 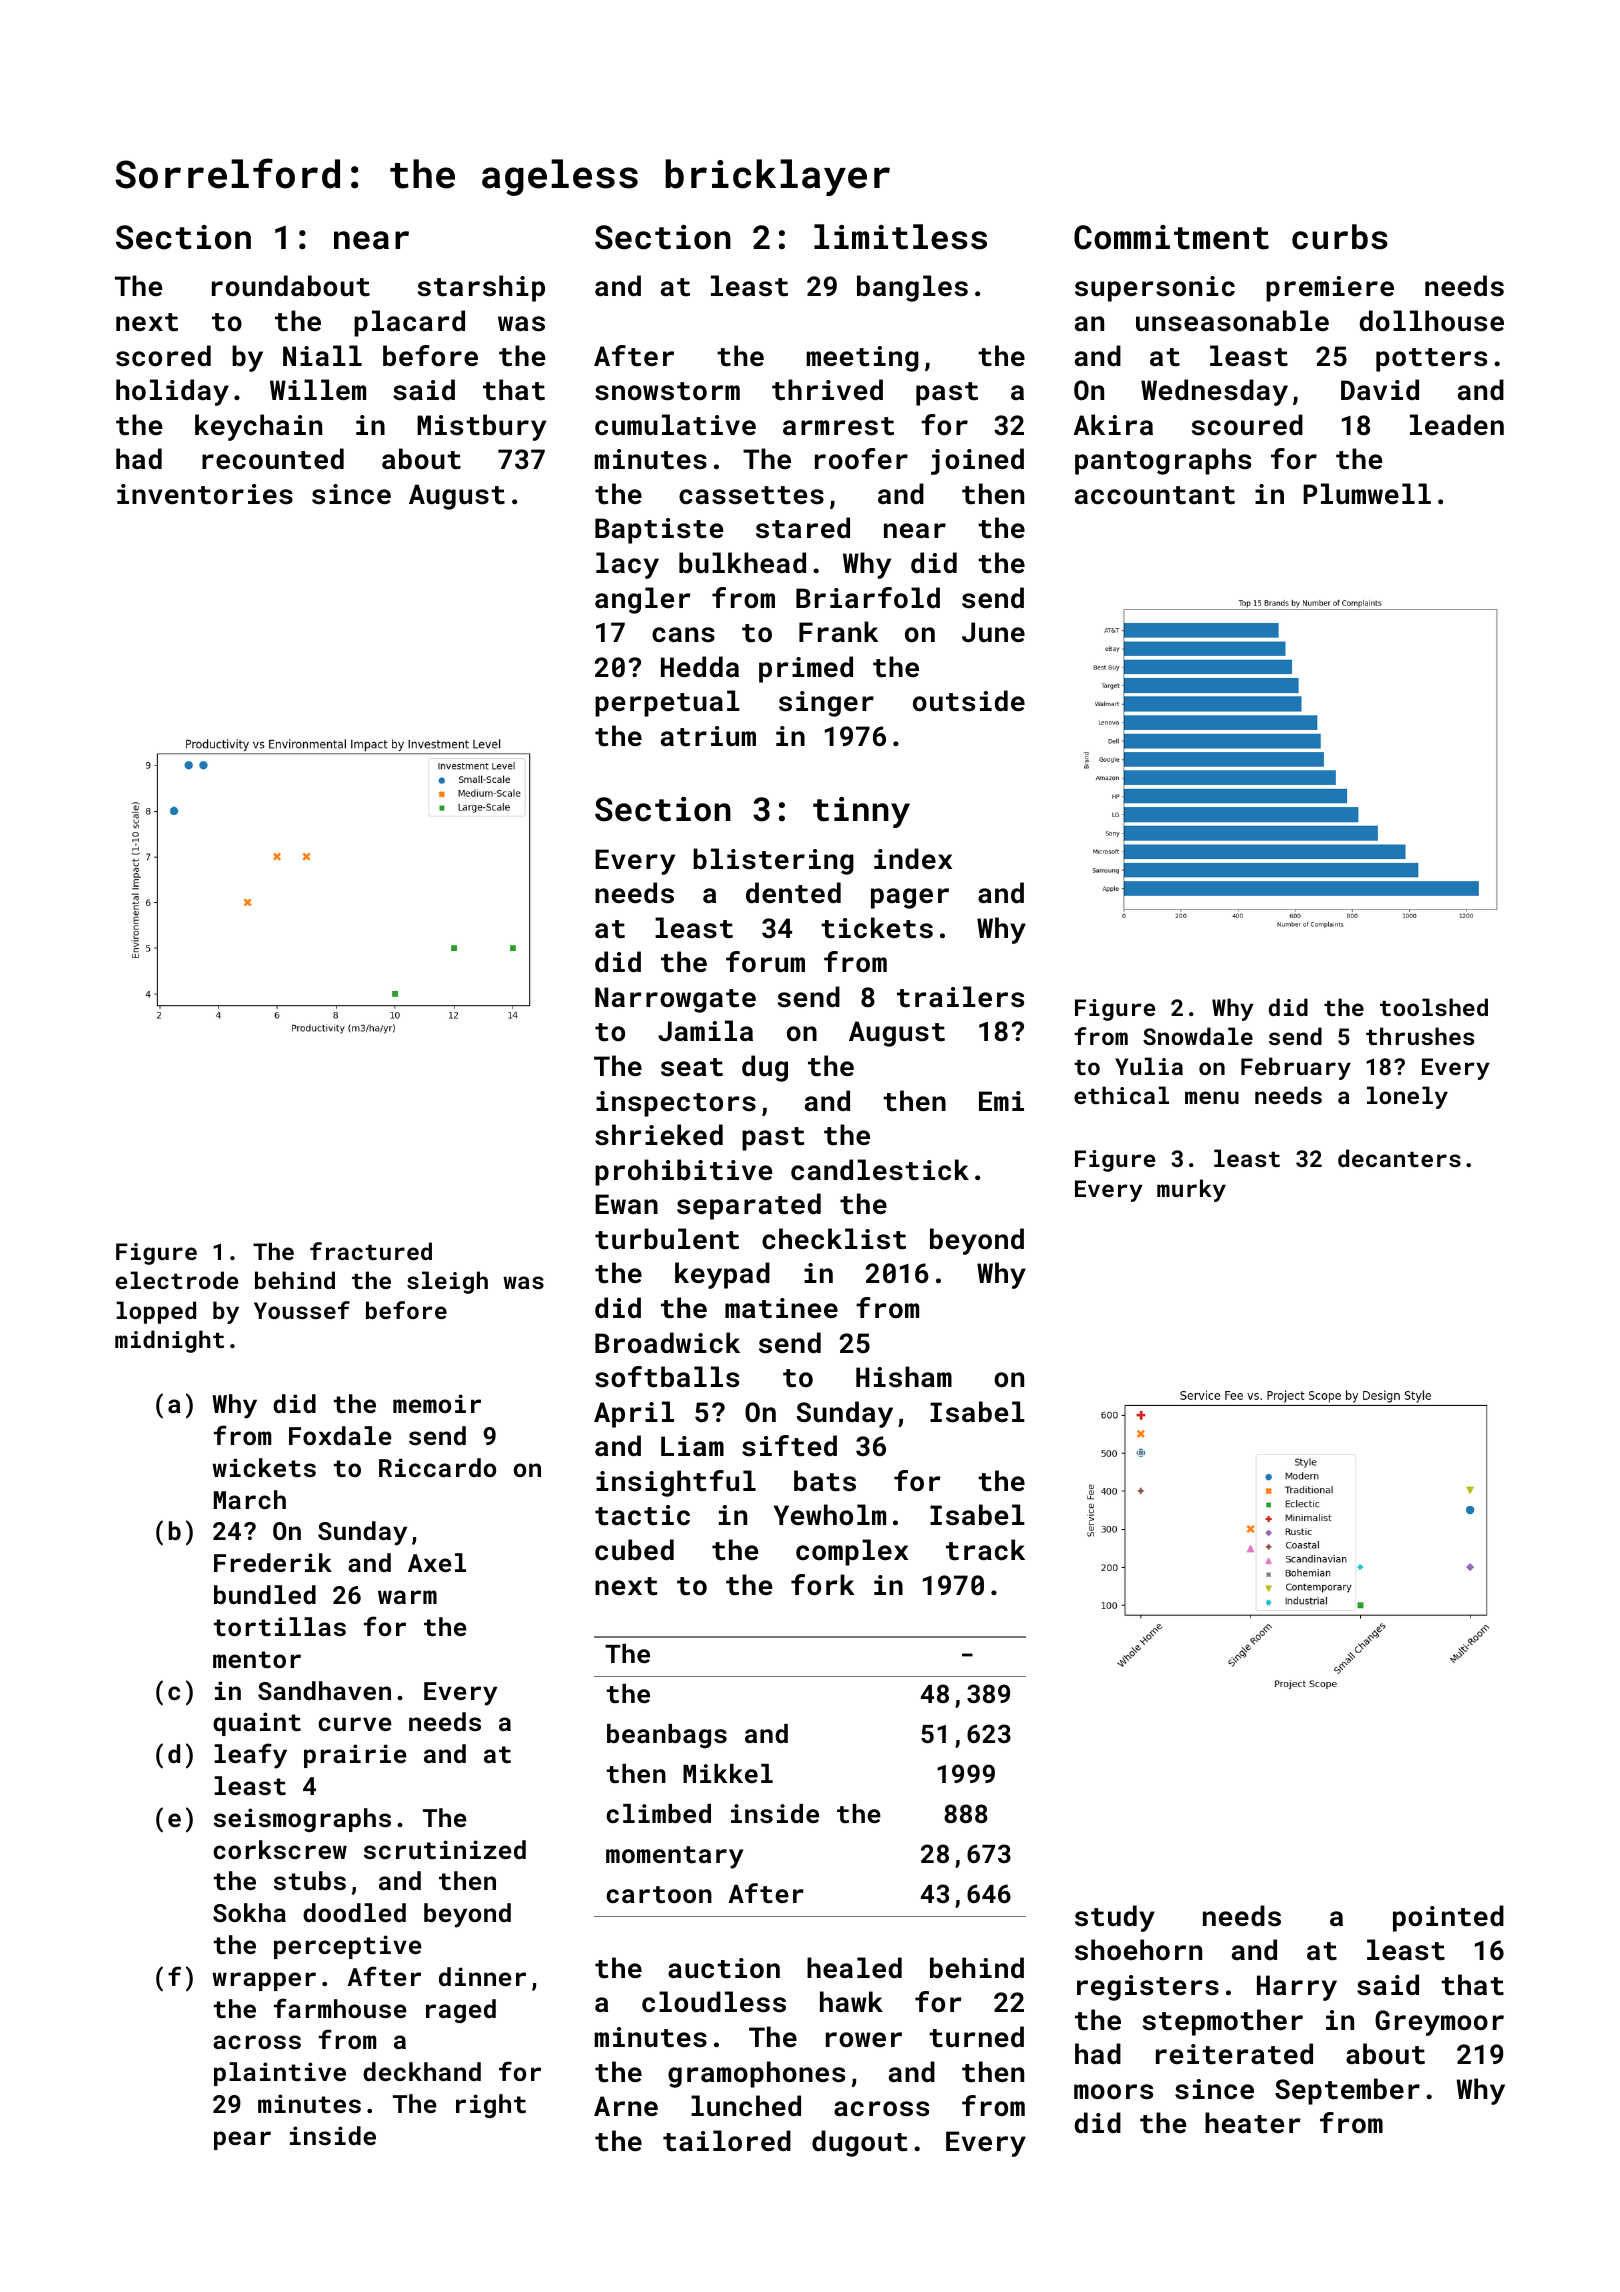 I want to click on wrapper, so click(x=264, y=1981).
